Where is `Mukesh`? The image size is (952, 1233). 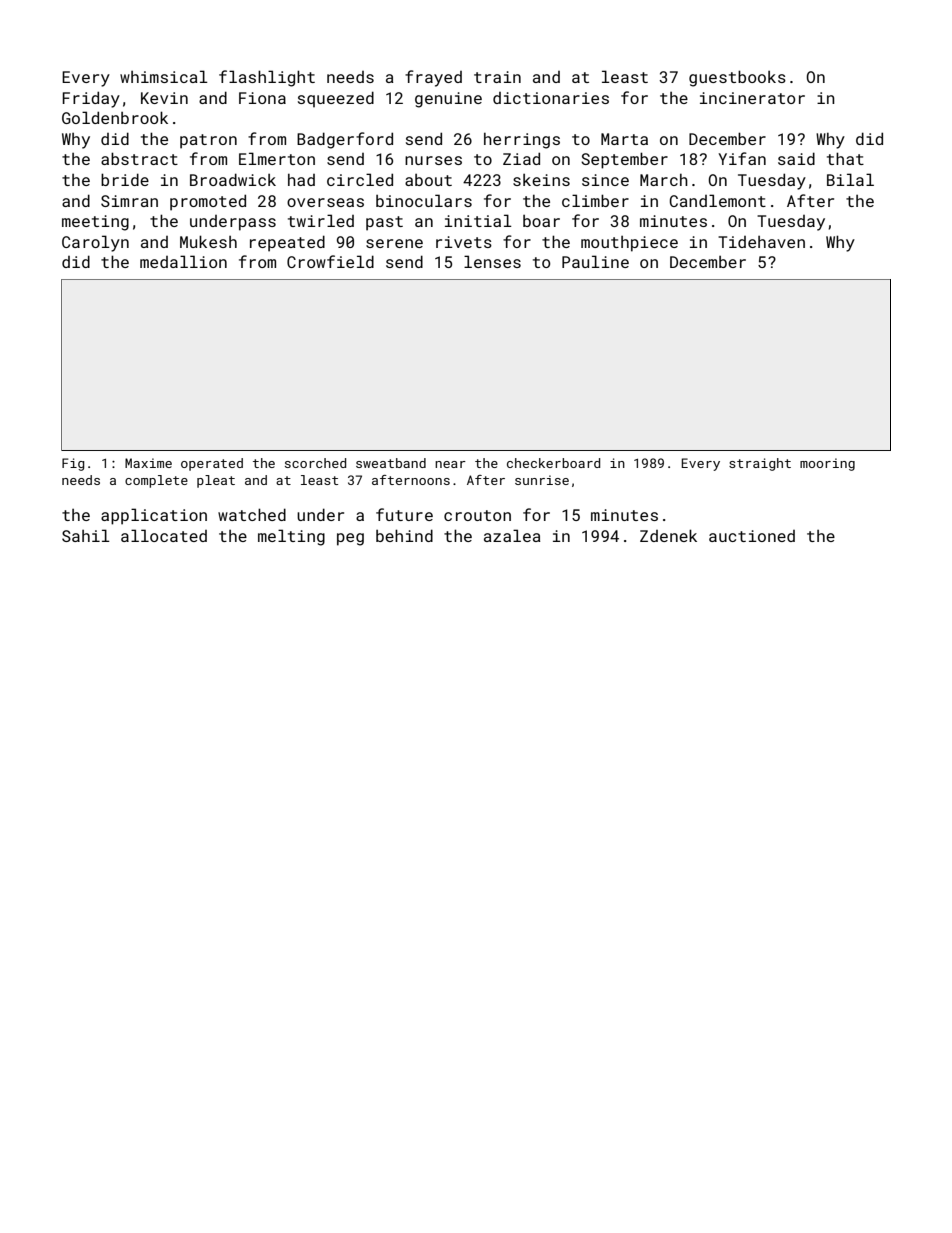 Mukesh is located at coordinates (208, 241).
